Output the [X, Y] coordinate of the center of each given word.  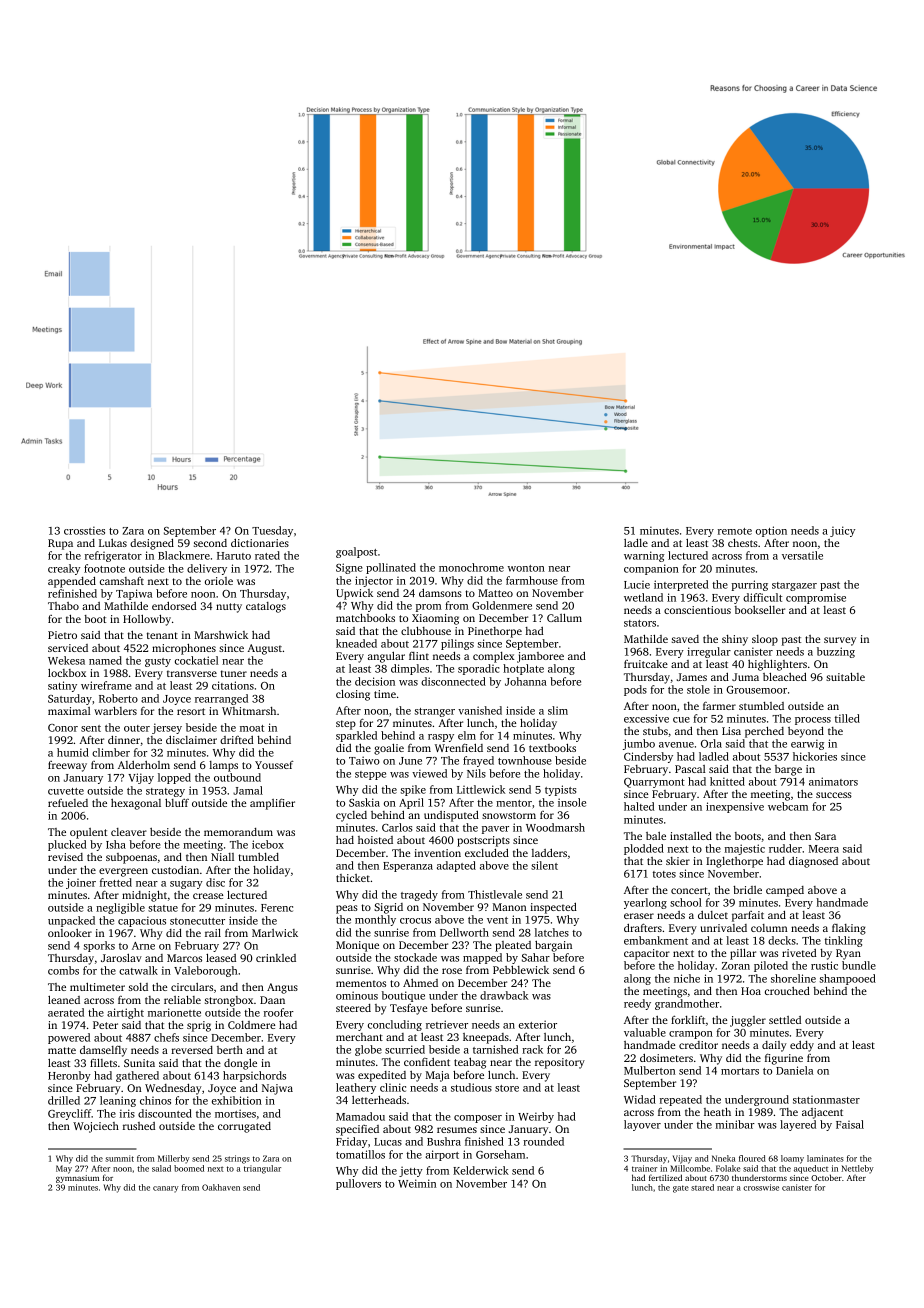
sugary [186, 885]
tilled [847, 718]
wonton [526, 568]
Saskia [364, 802]
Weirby [536, 1117]
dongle [240, 1064]
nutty [229, 608]
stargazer [794, 586]
